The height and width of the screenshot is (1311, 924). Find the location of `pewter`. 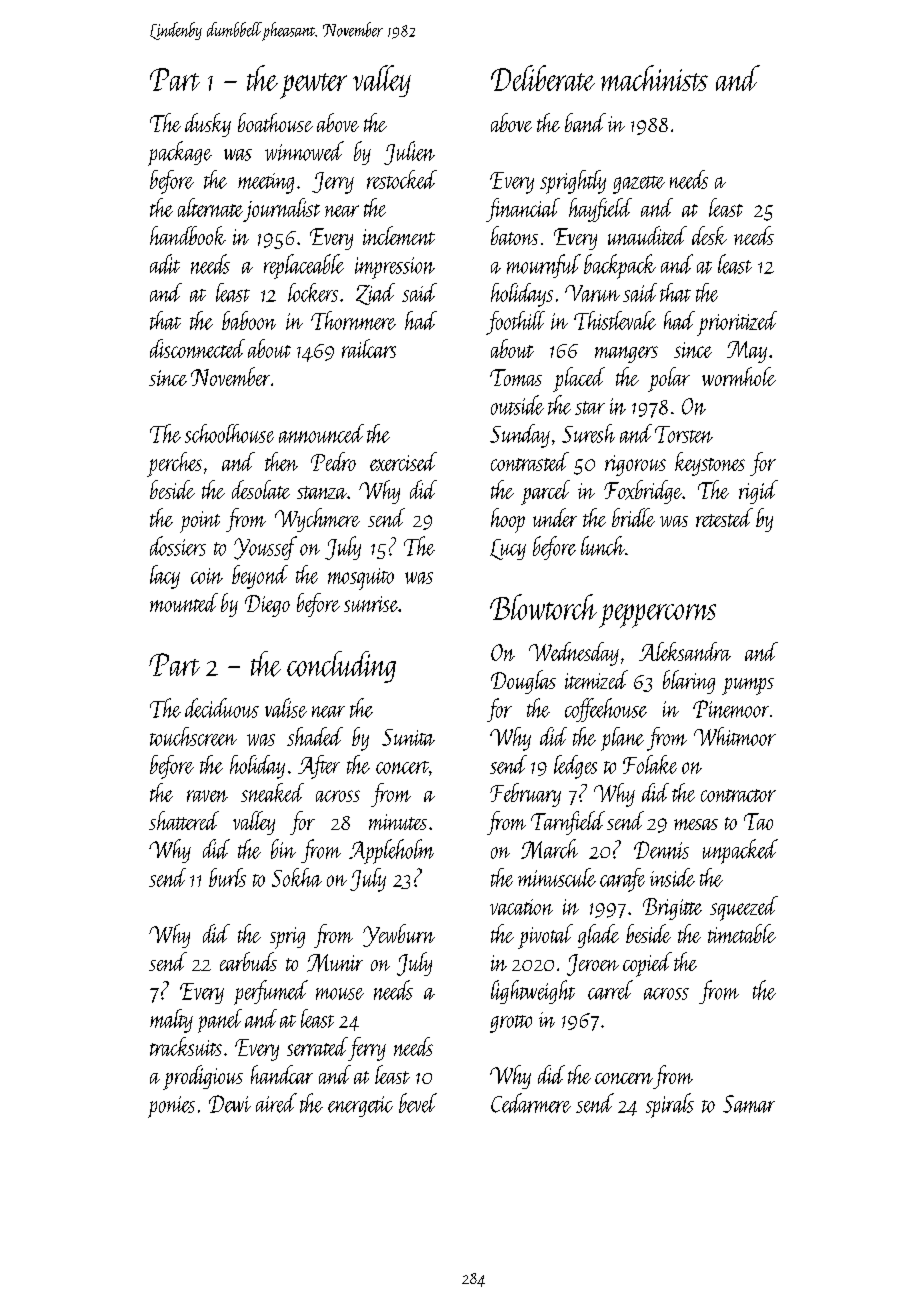

pewter is located at coordinates (313, 86).
